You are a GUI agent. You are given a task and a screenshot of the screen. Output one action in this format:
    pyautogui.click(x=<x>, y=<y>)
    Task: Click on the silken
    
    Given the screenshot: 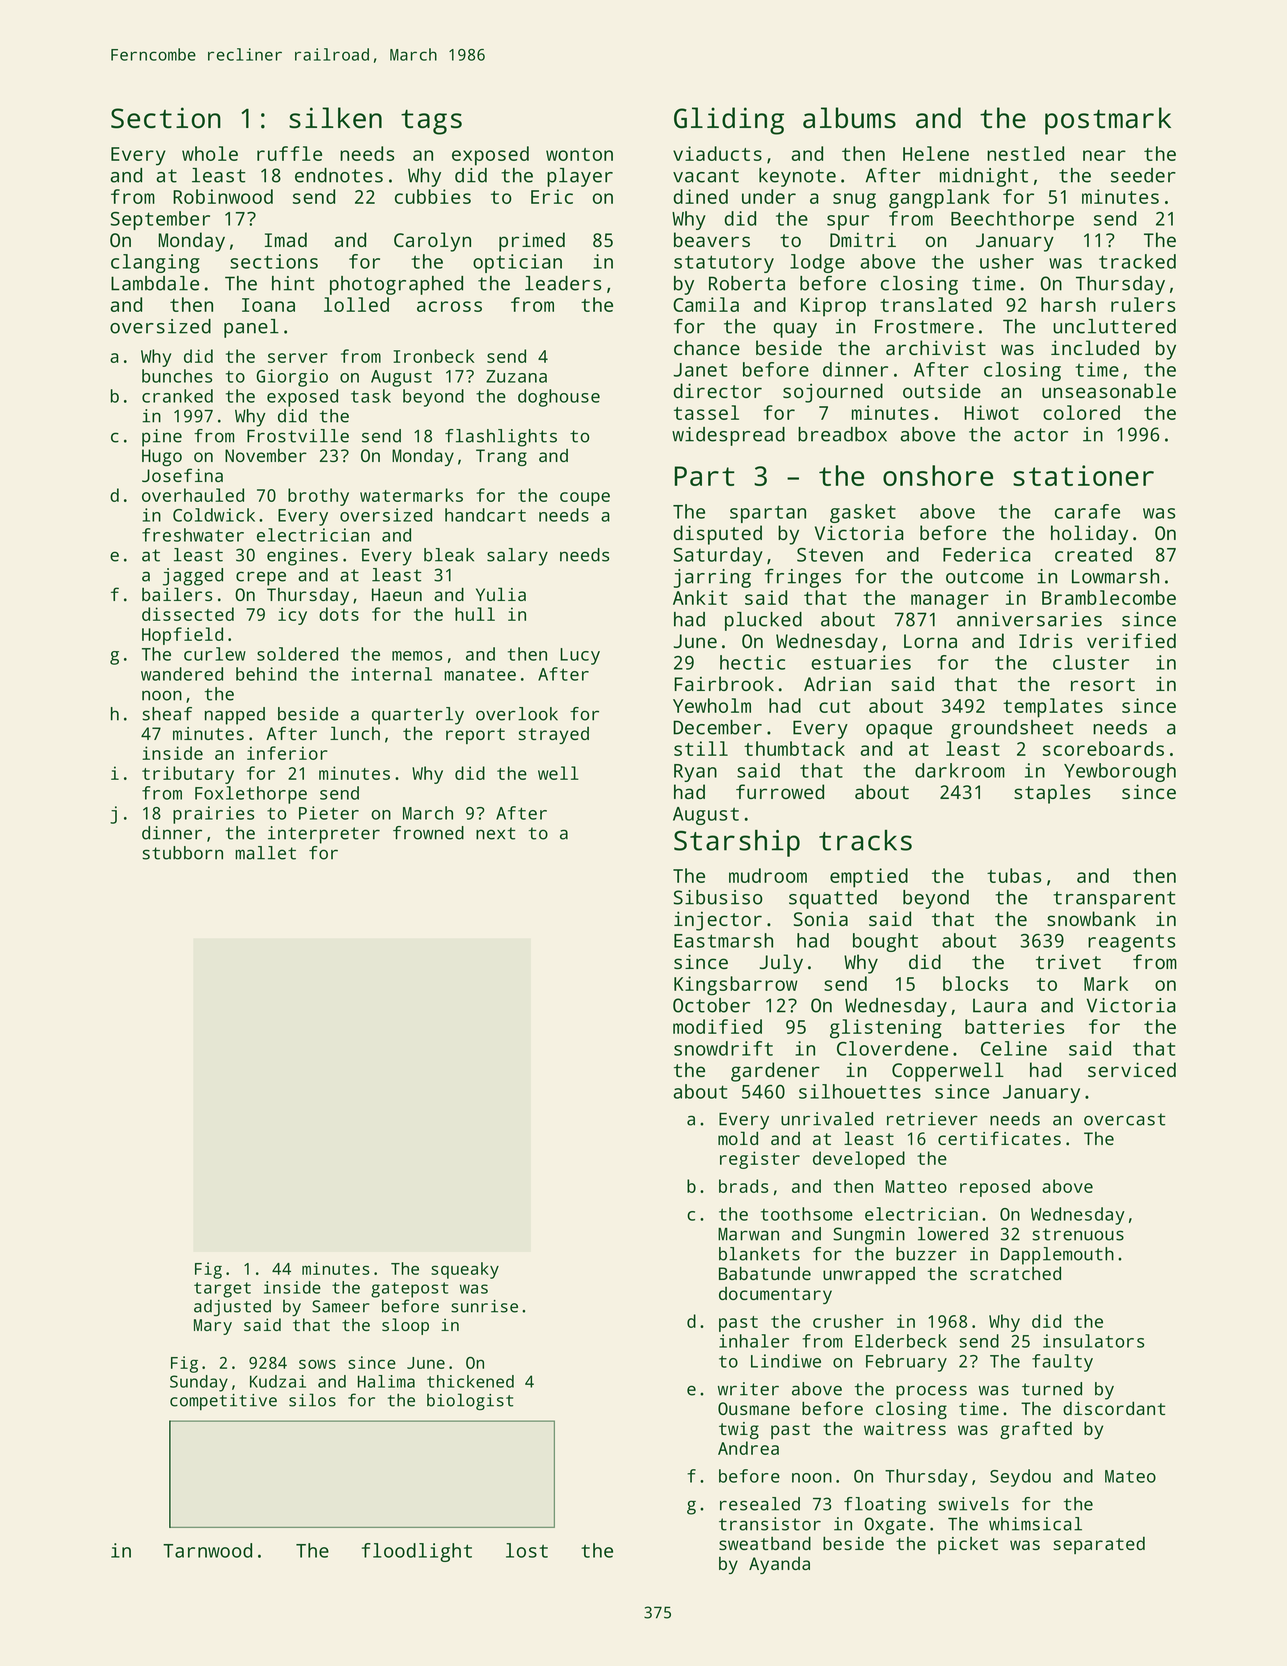 What is the action you would take?
    pyautogui.click(x=335, y=118)
